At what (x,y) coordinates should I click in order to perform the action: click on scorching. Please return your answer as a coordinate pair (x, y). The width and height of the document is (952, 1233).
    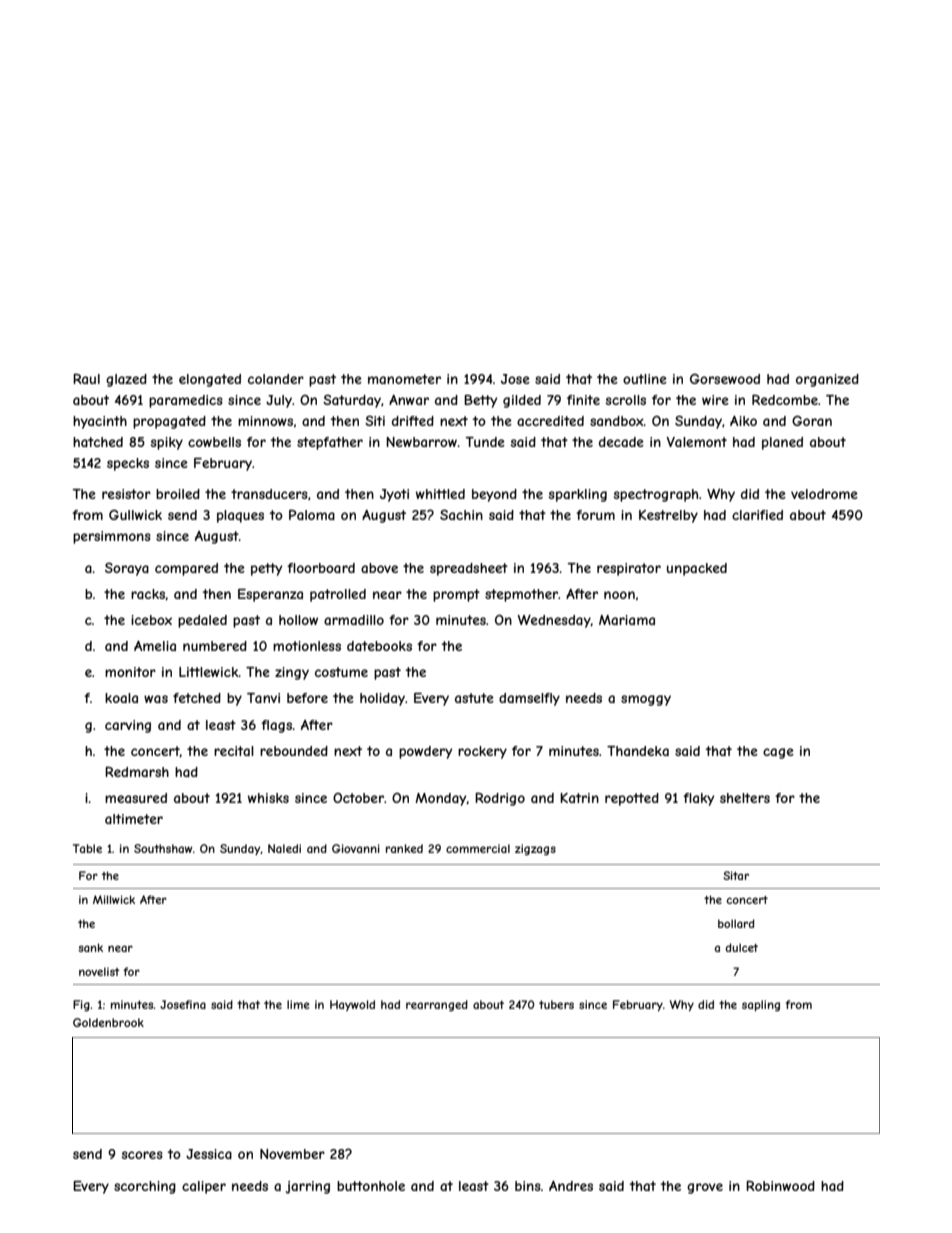
    Looking at the image, I should click on (145, 1187).
